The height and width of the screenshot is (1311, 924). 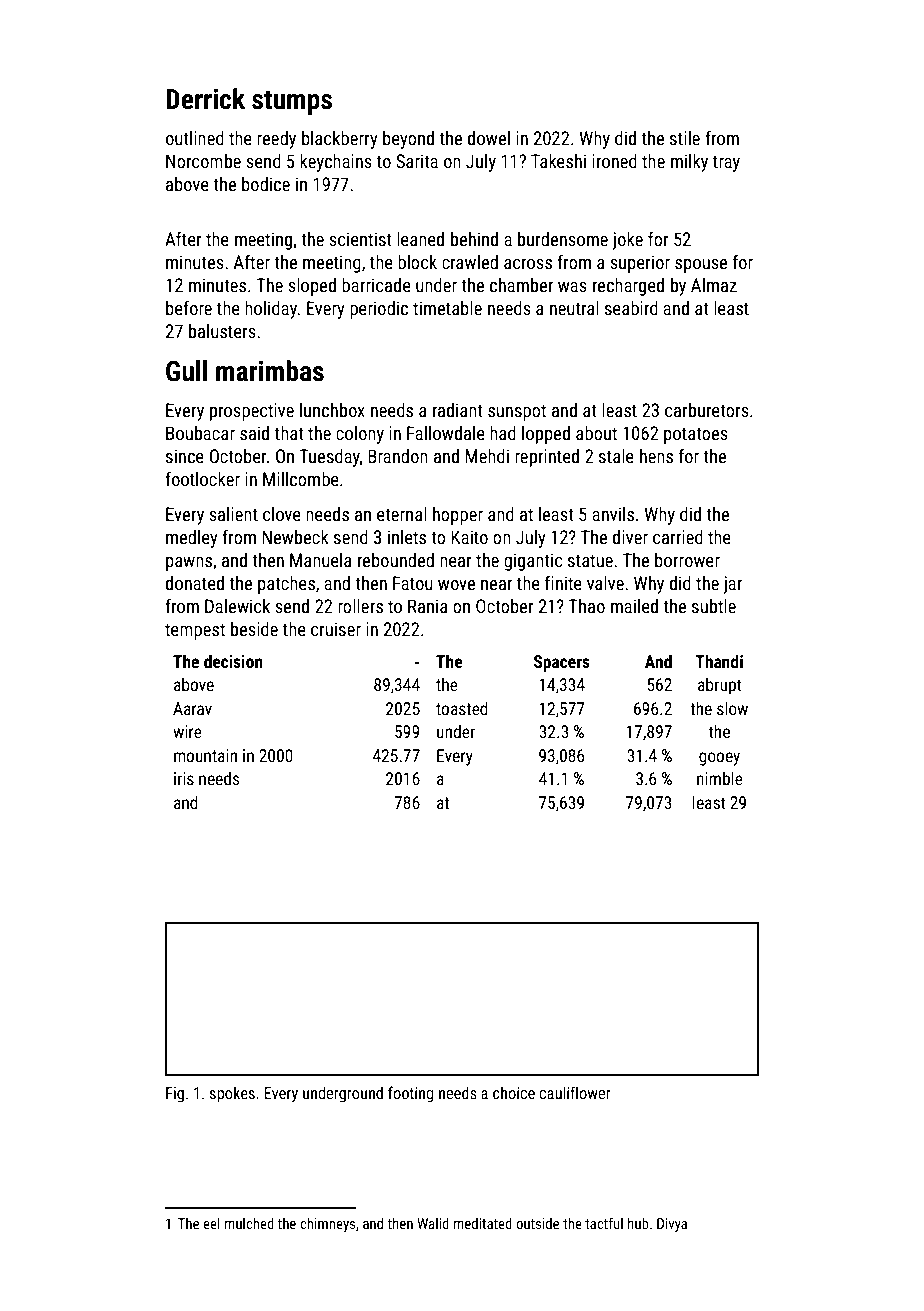 What do you see at coordinates (211, 1223) in the screenshot?
I see `eel` at bounding box center [211, 1223].
